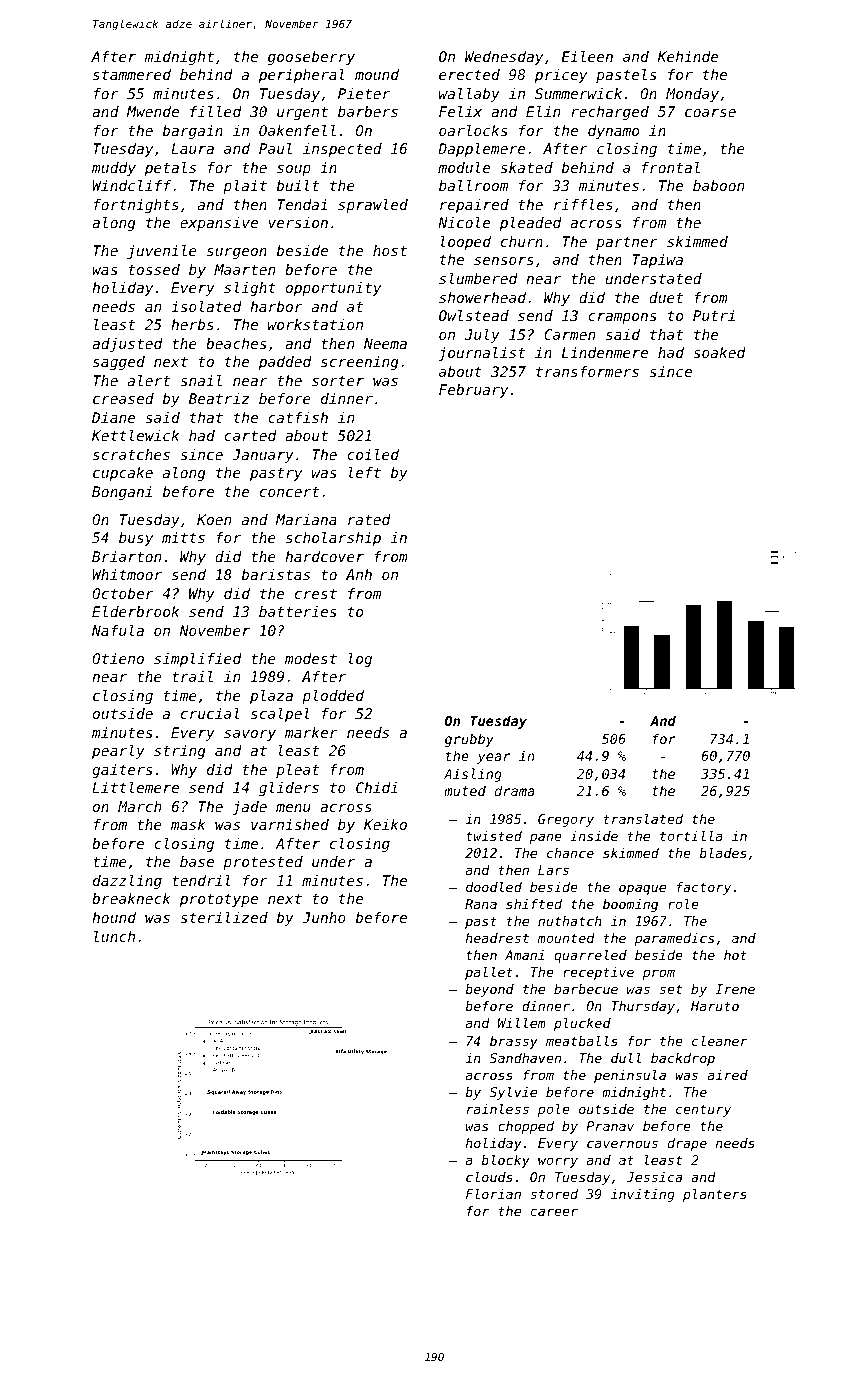 Image resolution: width=849 pixels, height=1400 pixels. Describe the element at coordinates (135, 611) in the page. I see `Elderbrook` at that location.
